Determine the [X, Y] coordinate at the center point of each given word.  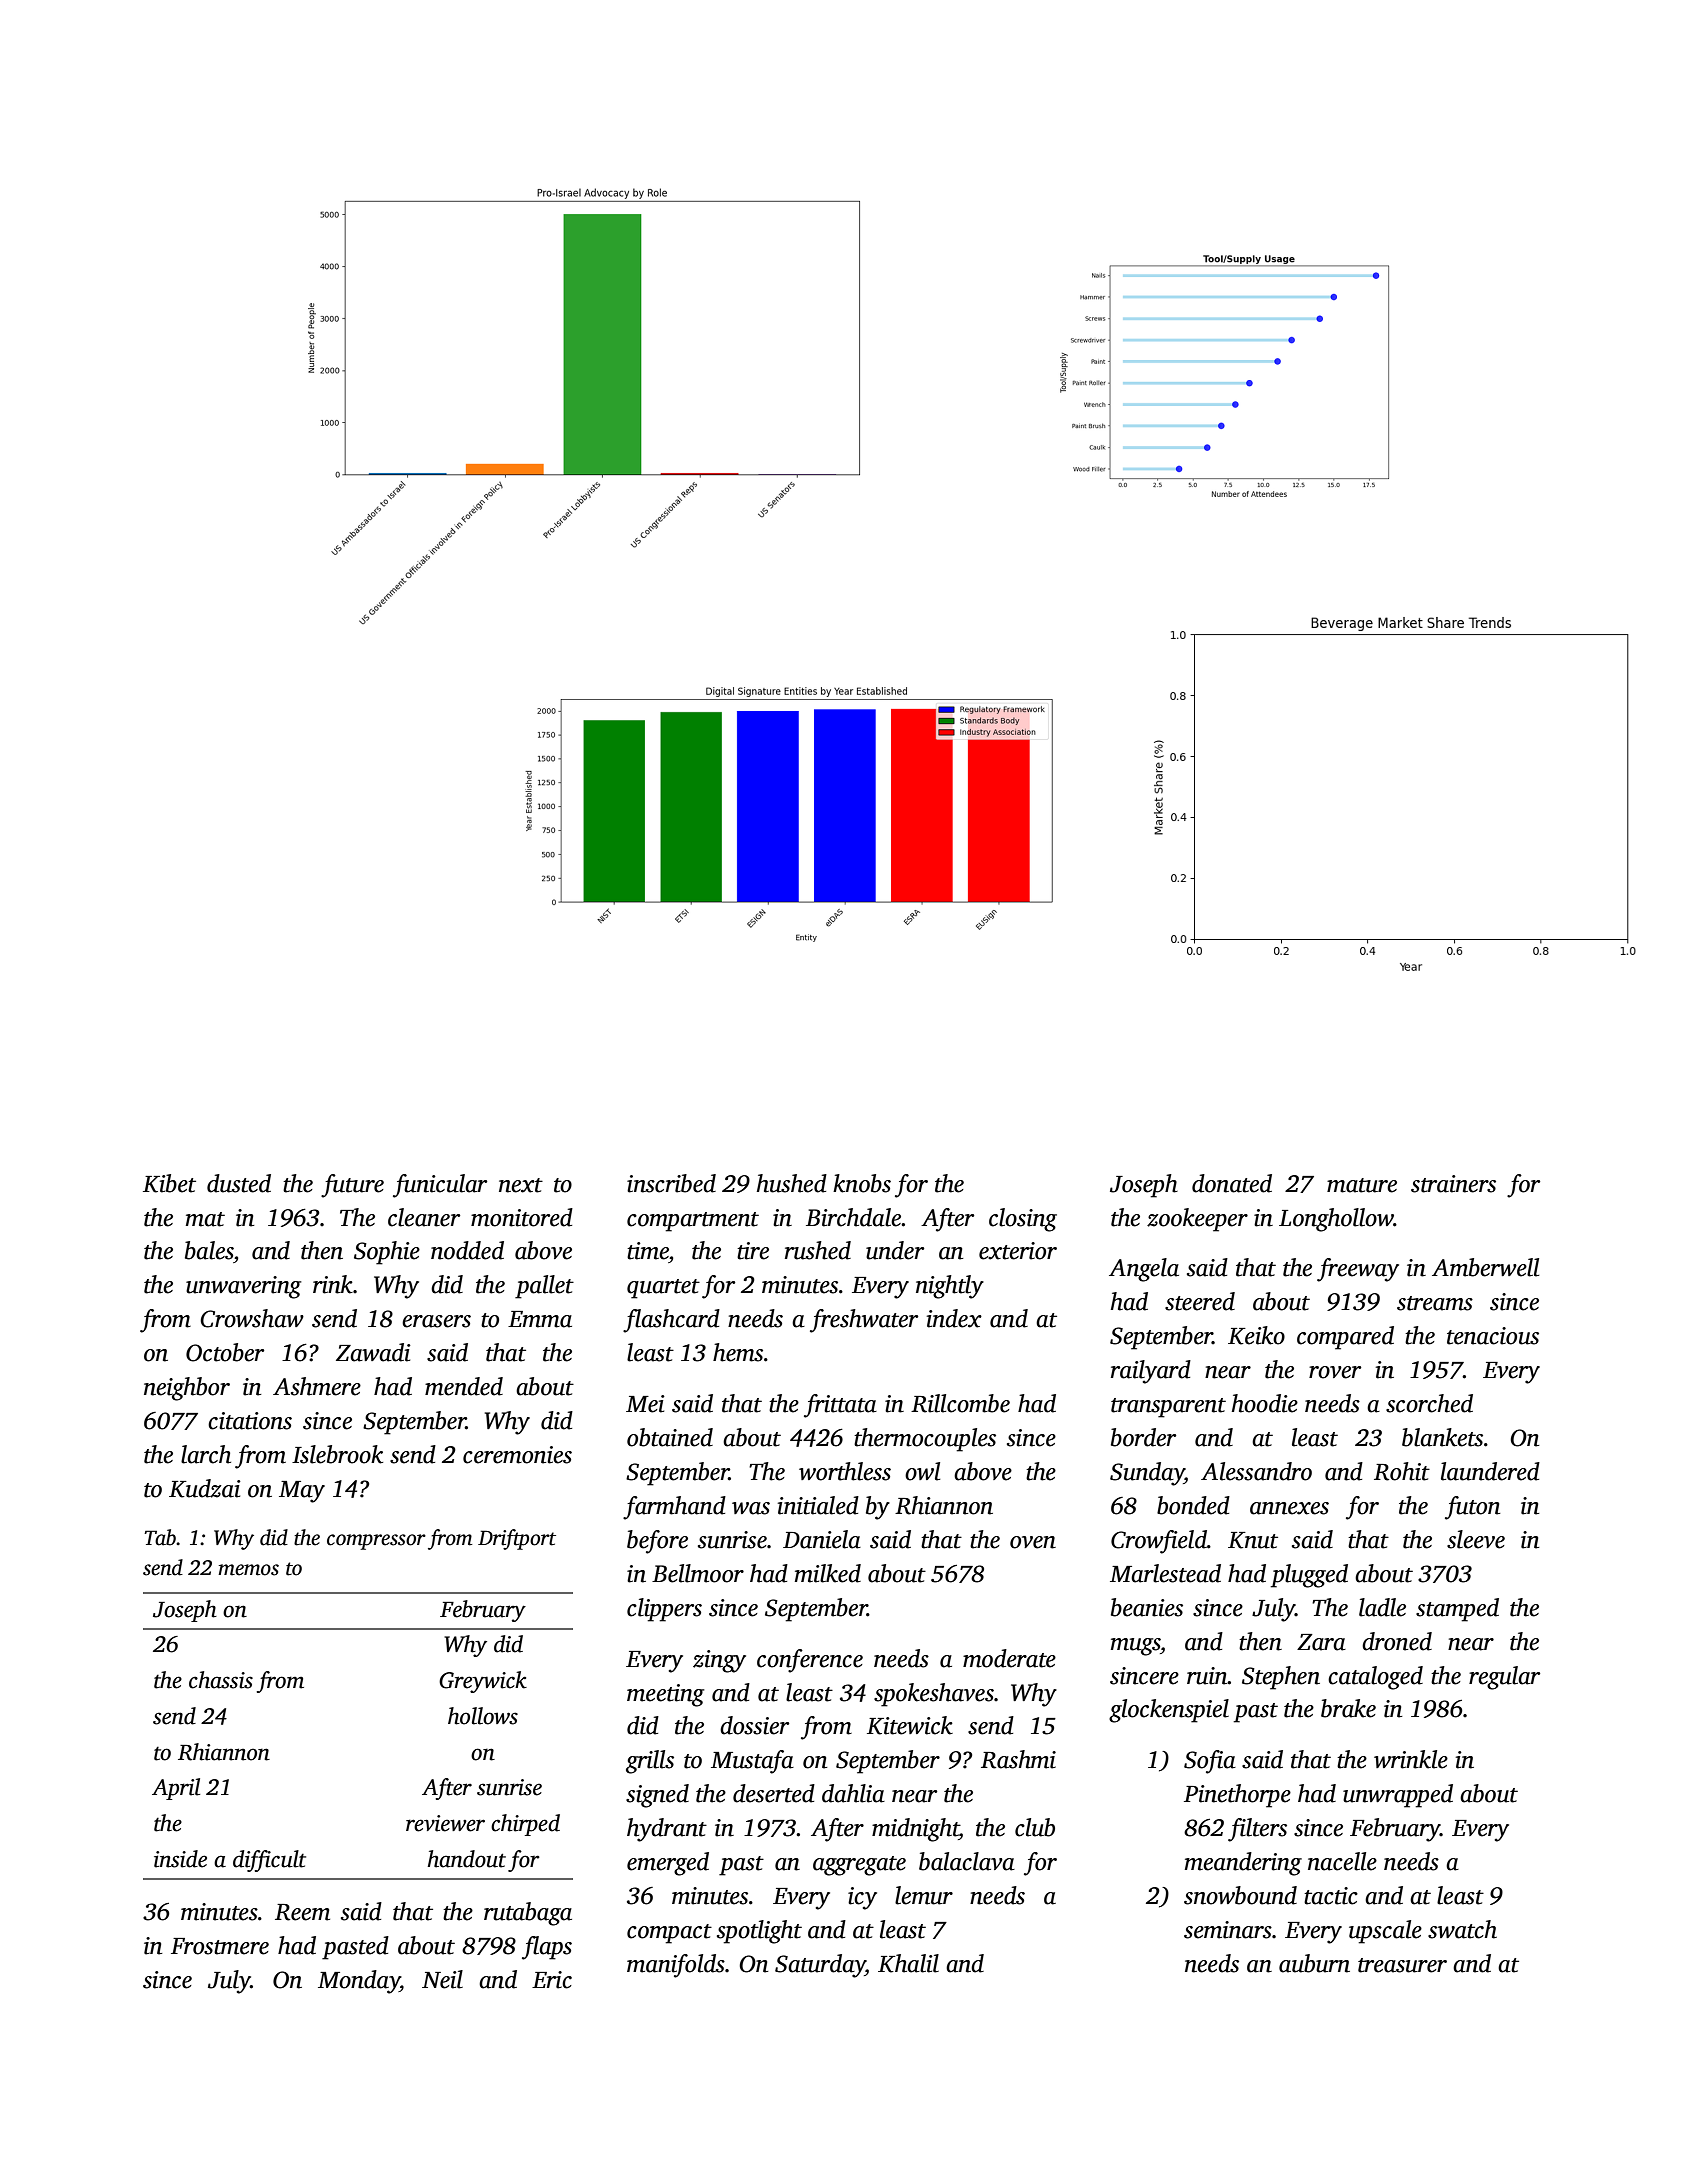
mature [1362, 1185]
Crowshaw [252, 1318]
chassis [221, 1680]
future [352, 1186]
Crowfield [1159, 1542]
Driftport [517, 1539]
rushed [818, 1250]
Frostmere [220, 1946]
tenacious [1493, 1336]
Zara [1321, 1642]
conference [810, 1661]
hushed [792, 1183]
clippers [664, 1610]
